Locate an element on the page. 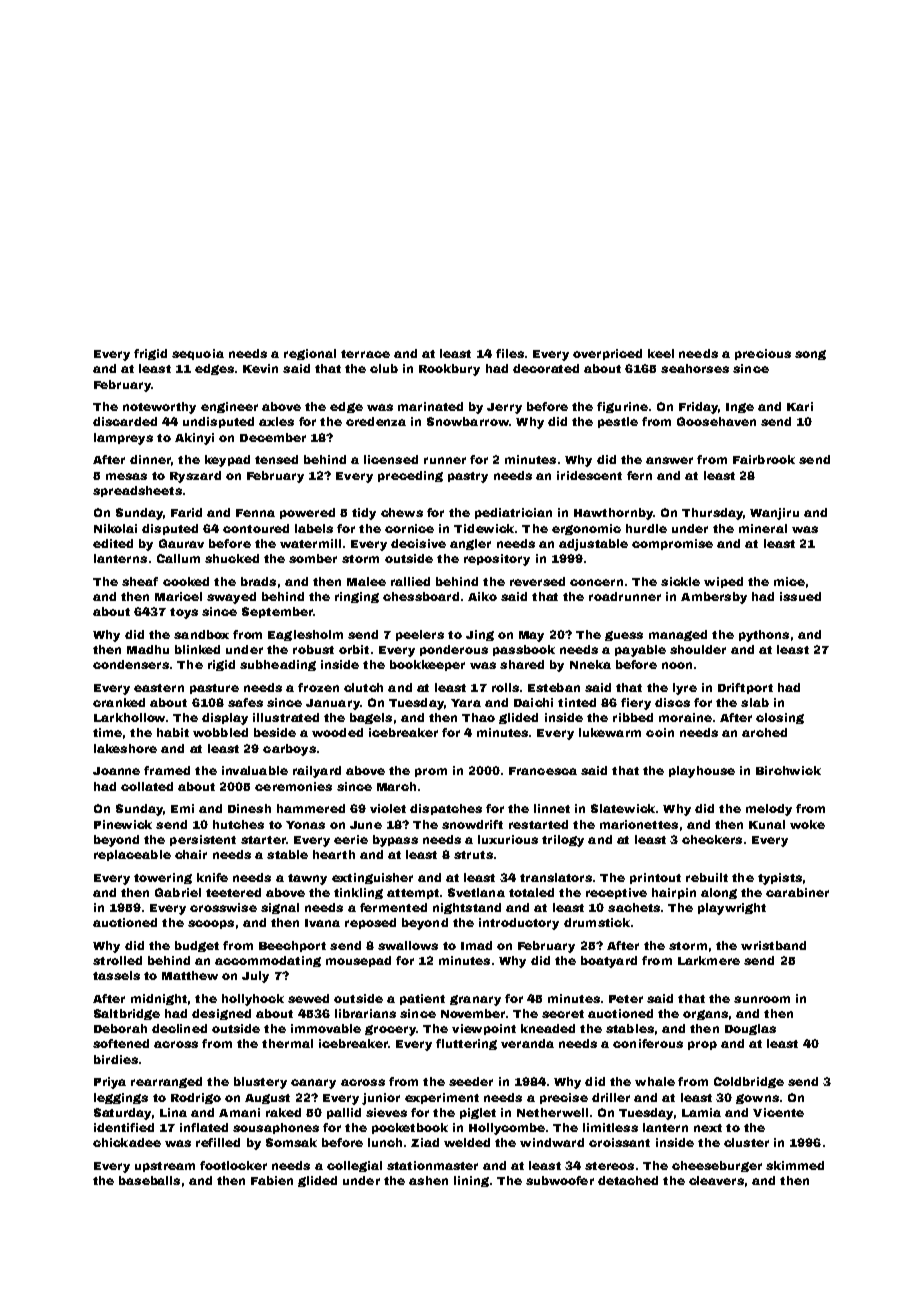 This document has height=1308, width=924. tidy is located at coordinates (364, 514).
